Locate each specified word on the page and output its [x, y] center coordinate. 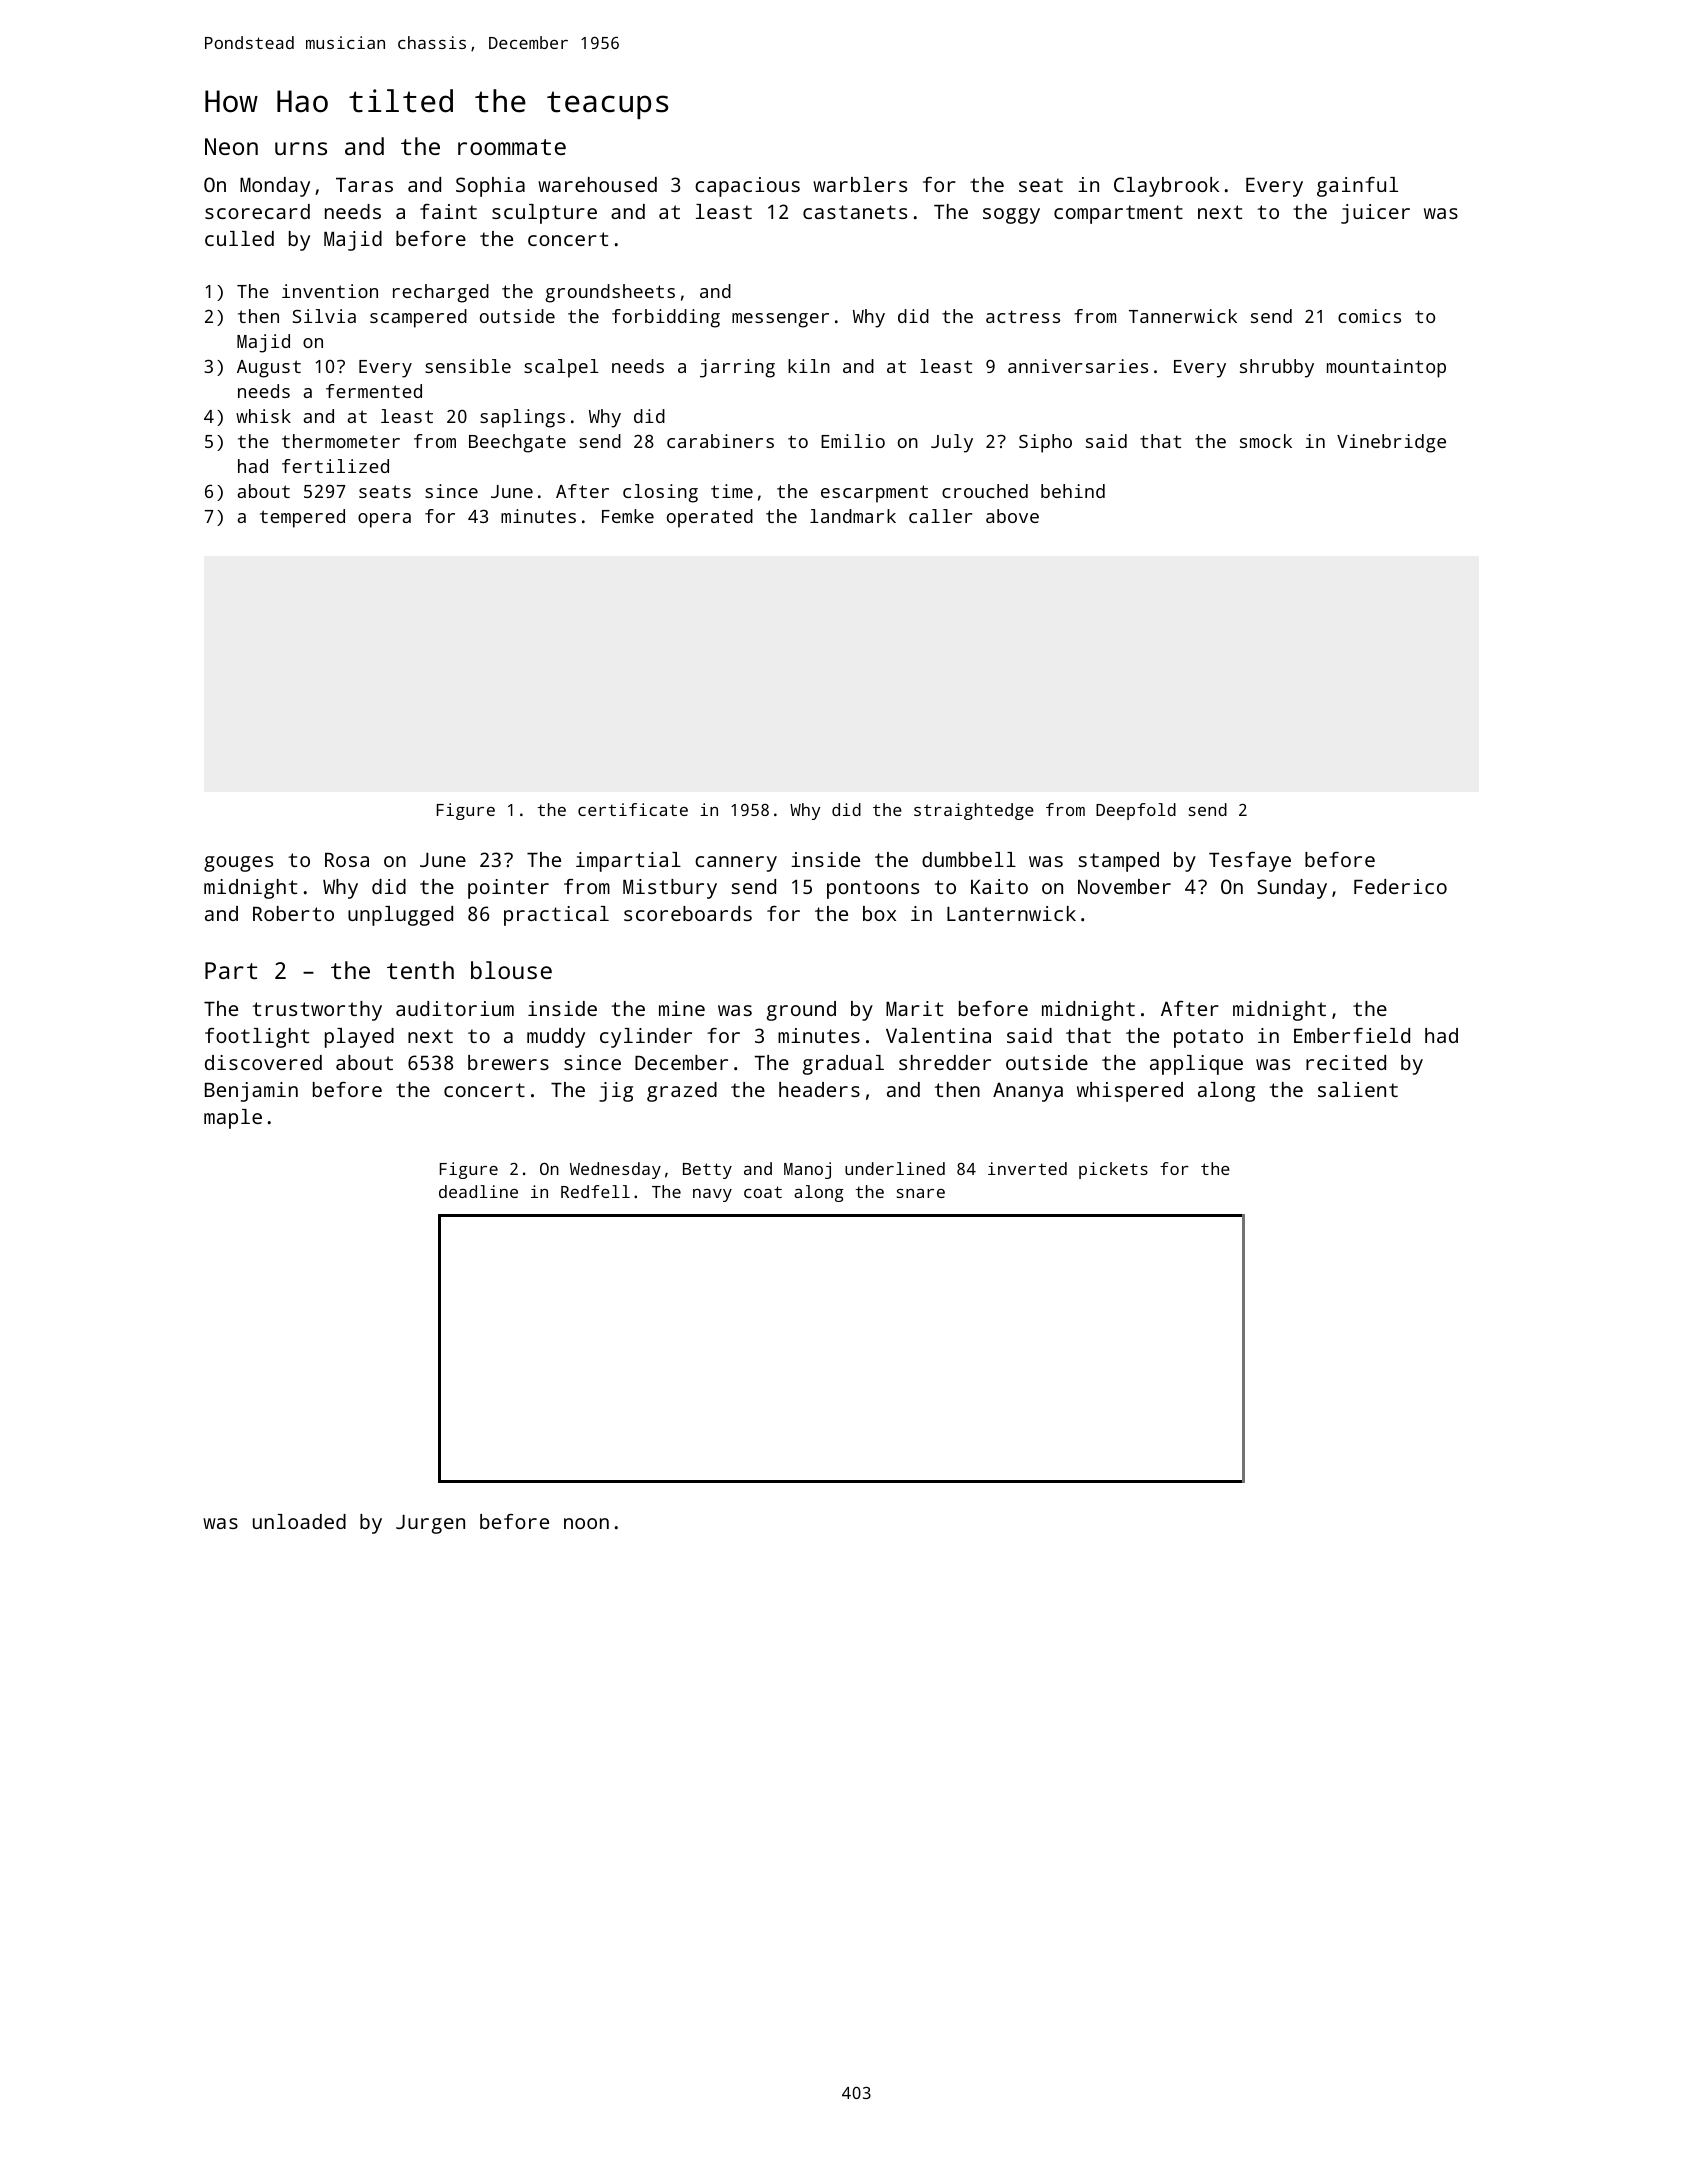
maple [233, 1119]
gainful [1357, 187]
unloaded [299, 1521]
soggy [1011, 216]
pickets [1113, 1170]
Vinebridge [1391, 443]
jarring [737, 368]
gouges [238, 864]
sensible [468, 366]
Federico [1400, 886]
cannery [736, 864]
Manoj [807, 1170]
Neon [231, 146]
